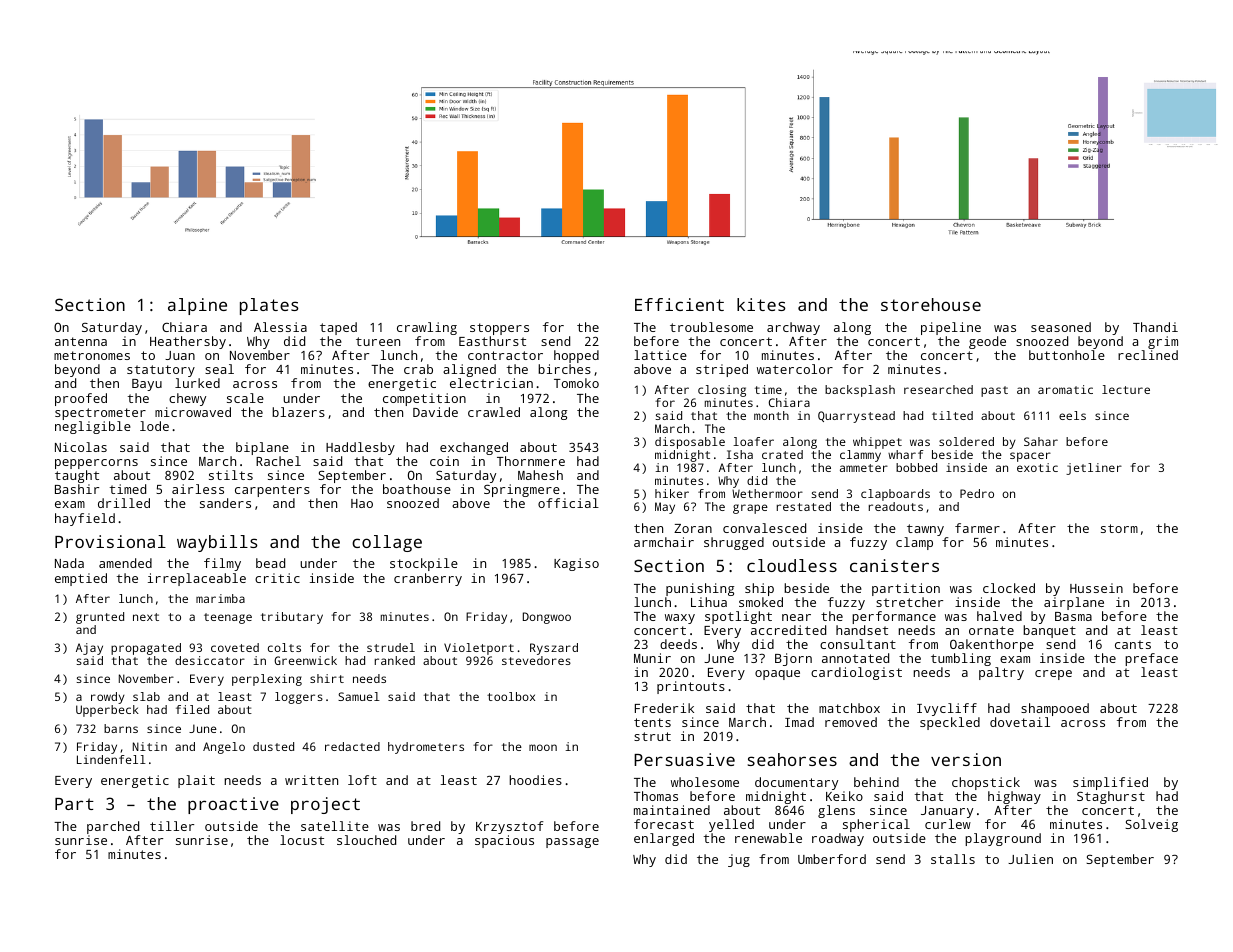  I want to click on locust, so click(302, 840).
